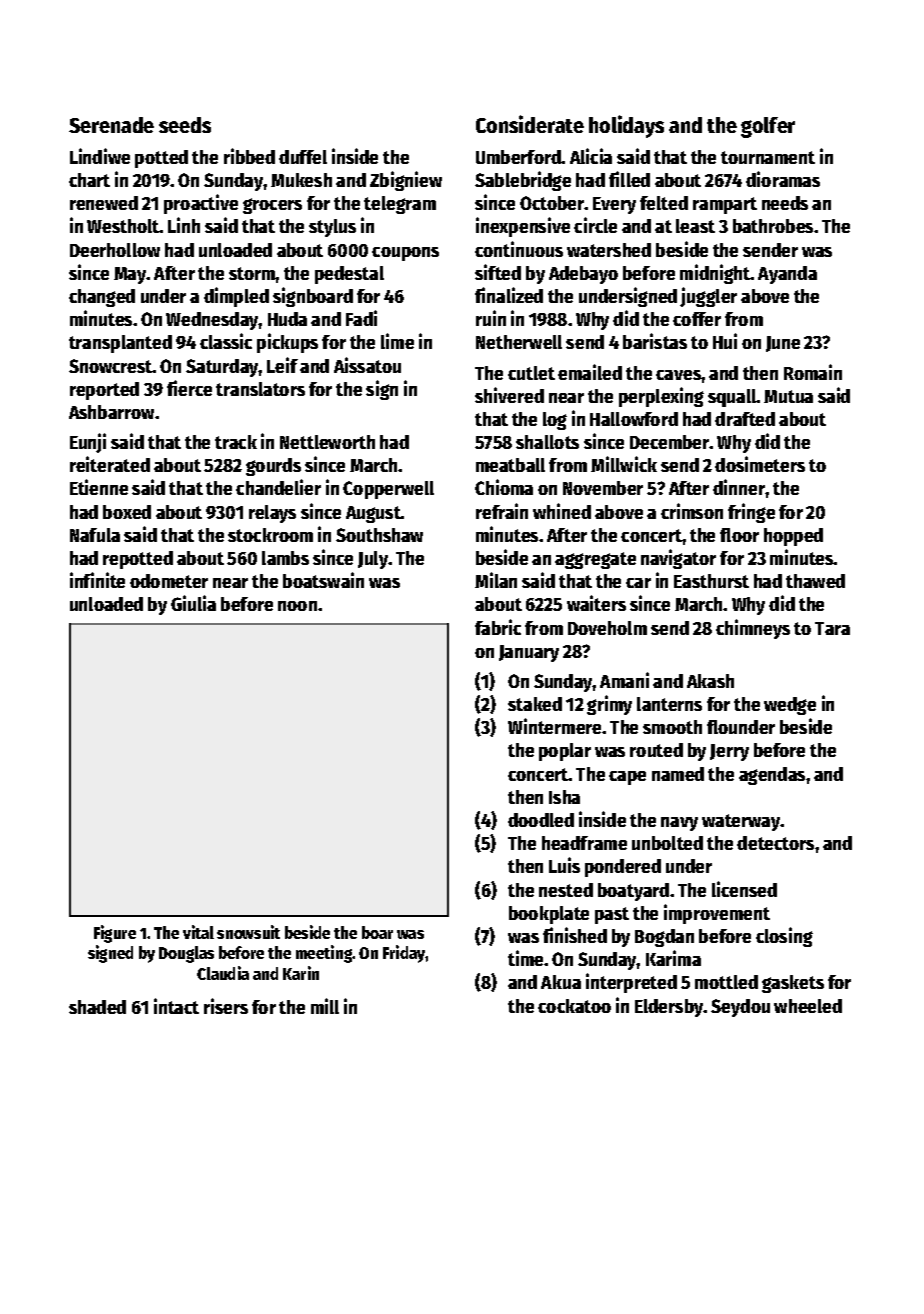  I want to click on Etienne, so click(99, 487).
